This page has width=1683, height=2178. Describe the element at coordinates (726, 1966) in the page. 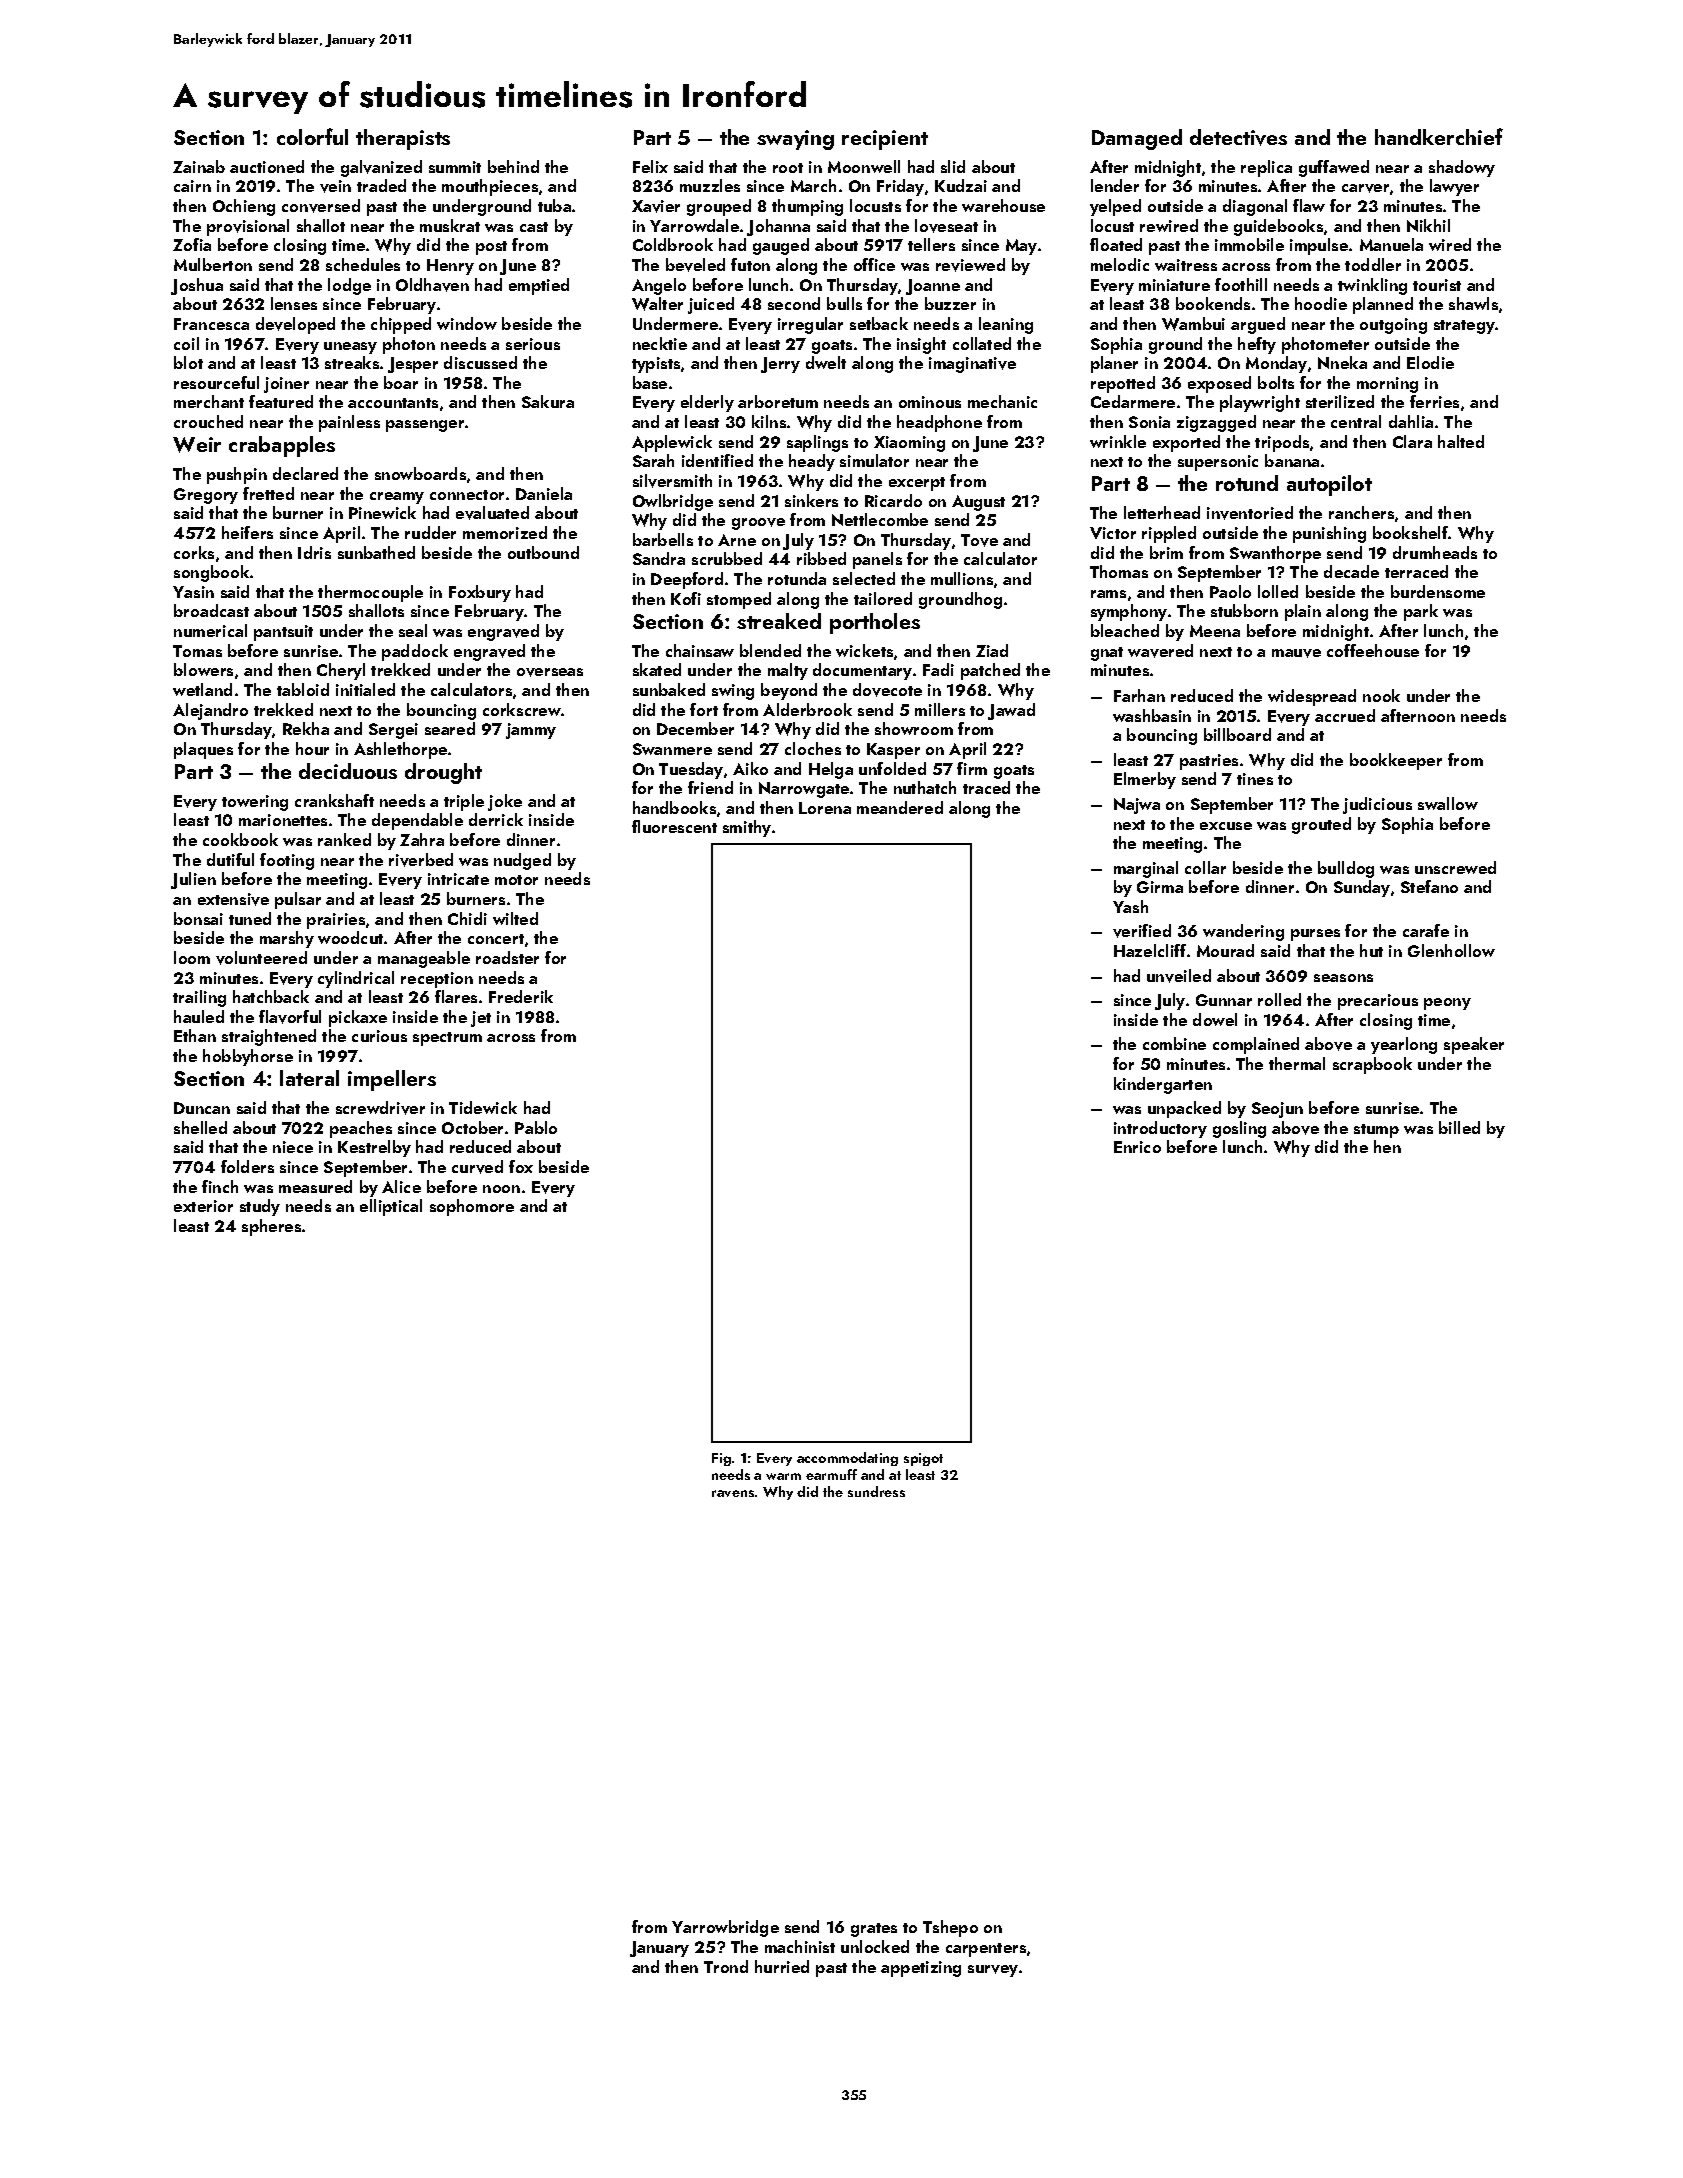

I see `Trond` at that location.
